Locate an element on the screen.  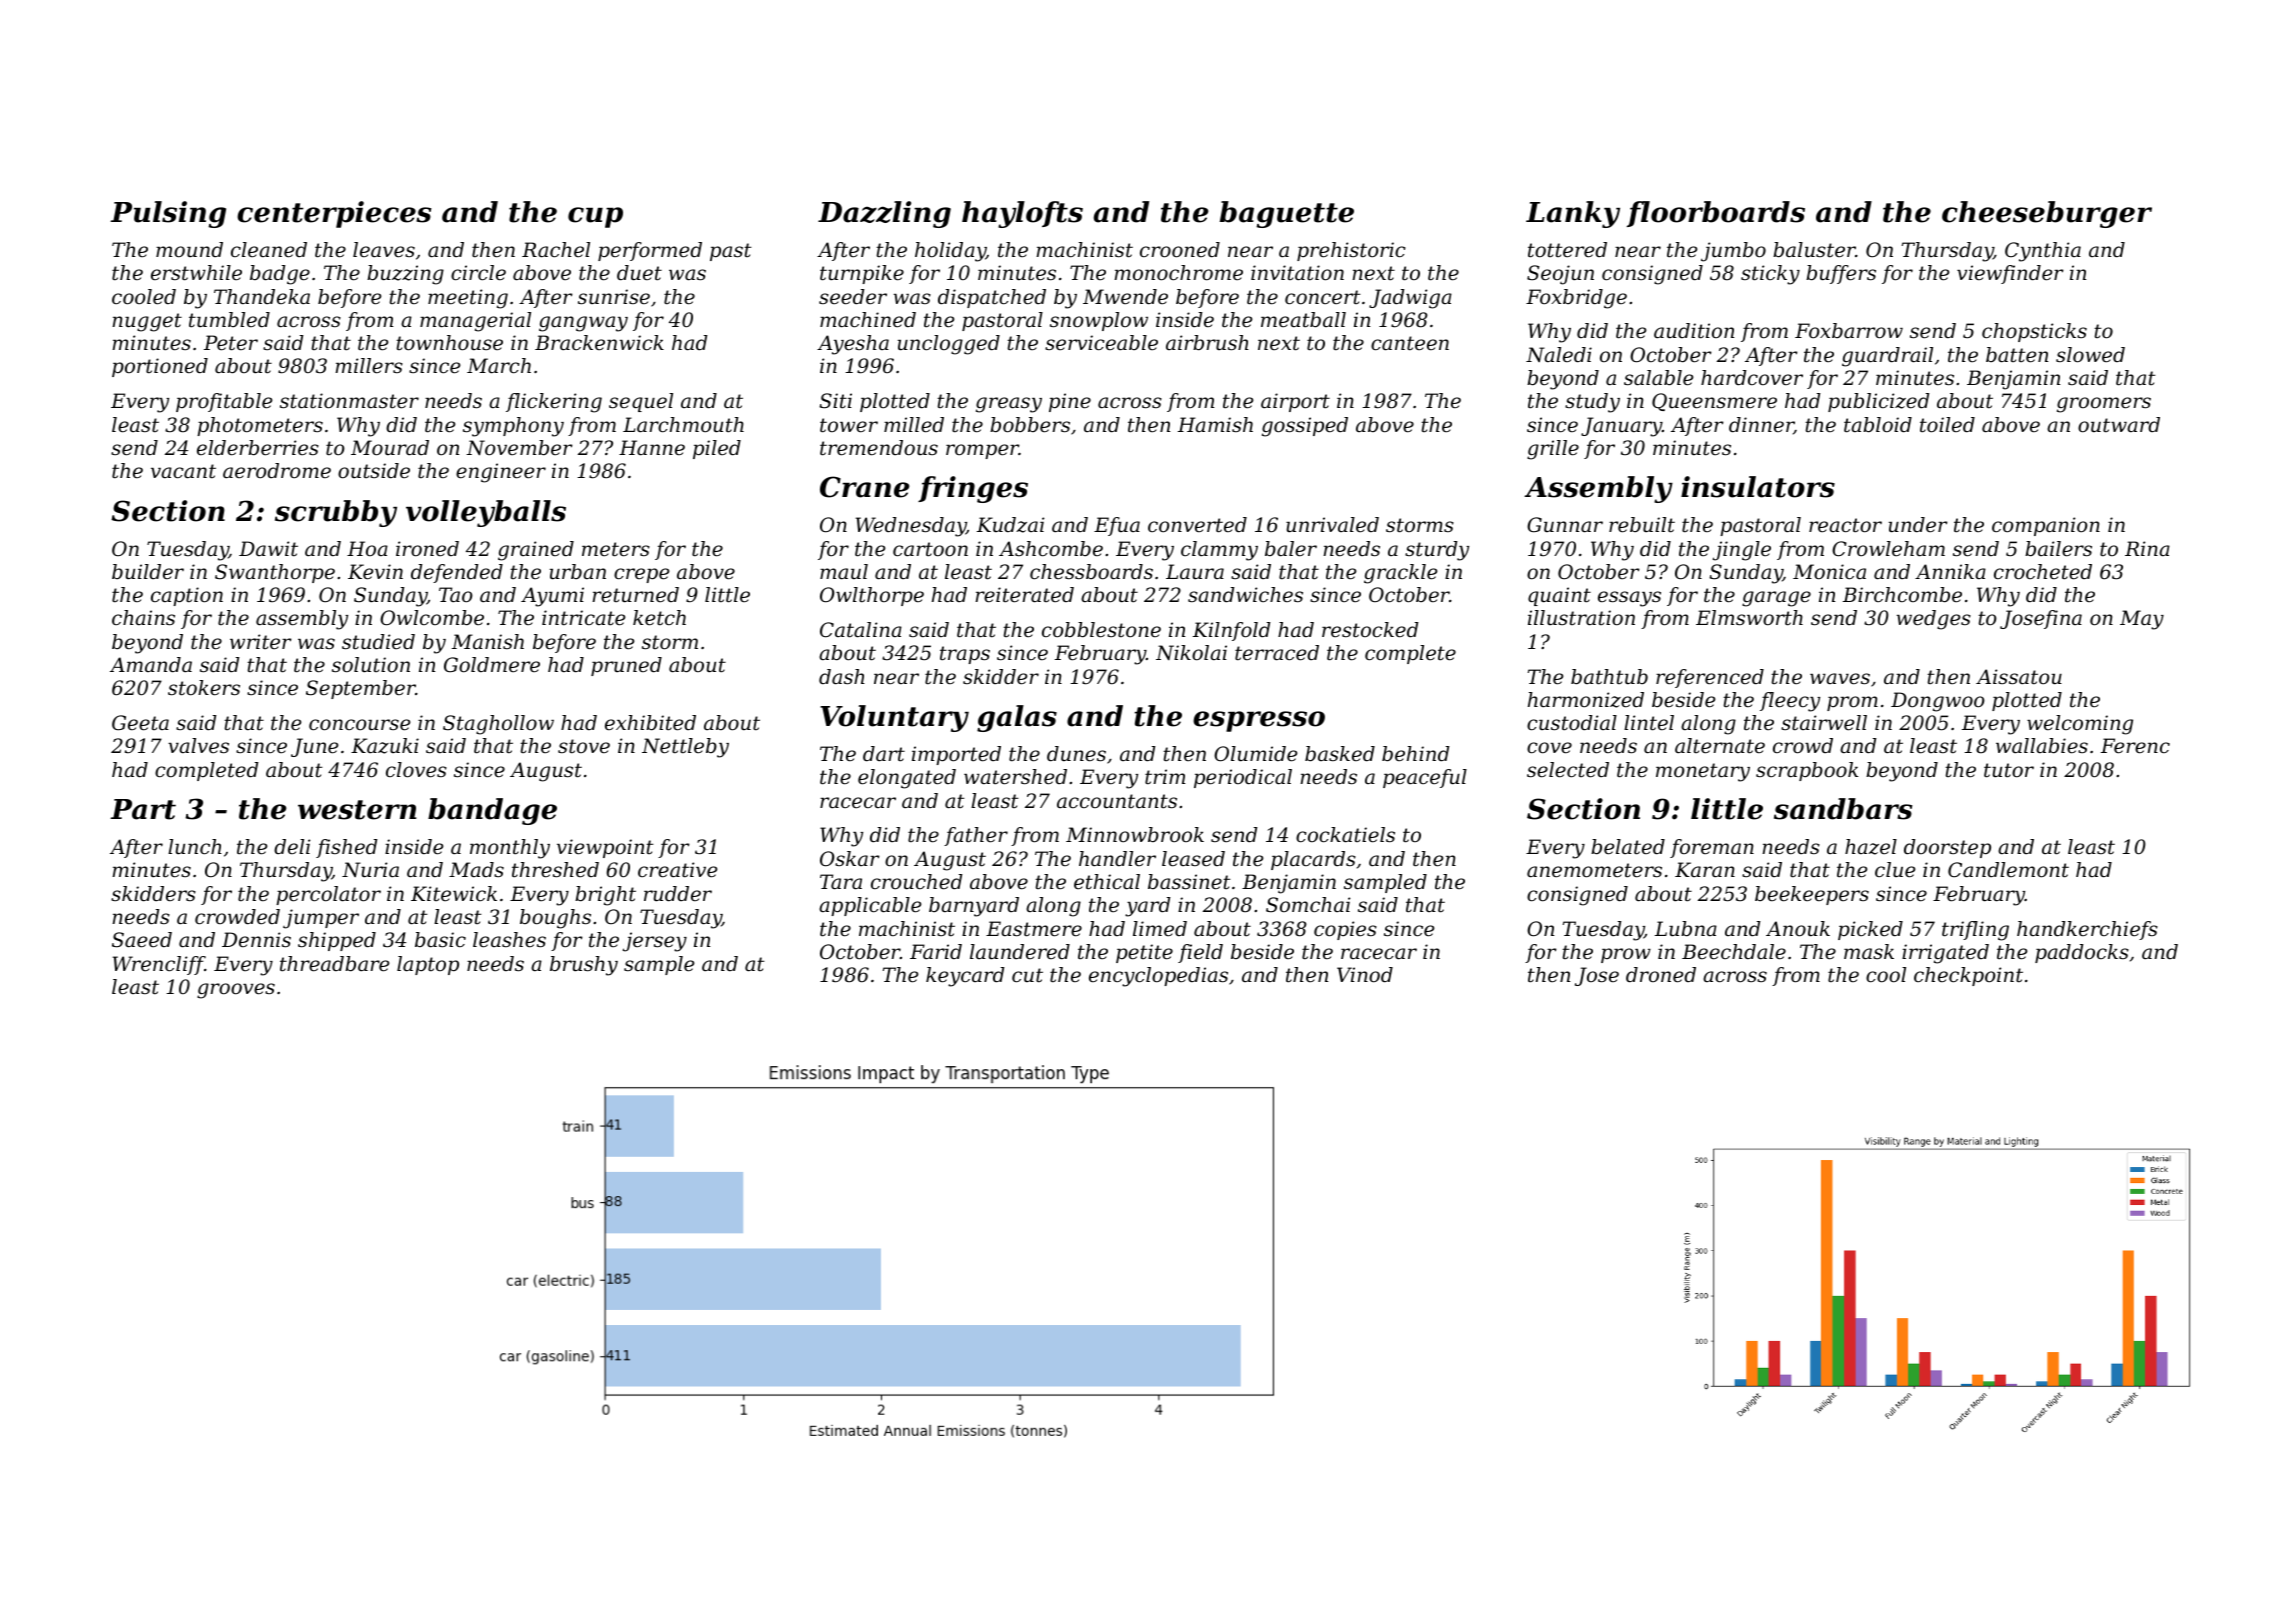
wedges is located at coordinates (1933, 620).
